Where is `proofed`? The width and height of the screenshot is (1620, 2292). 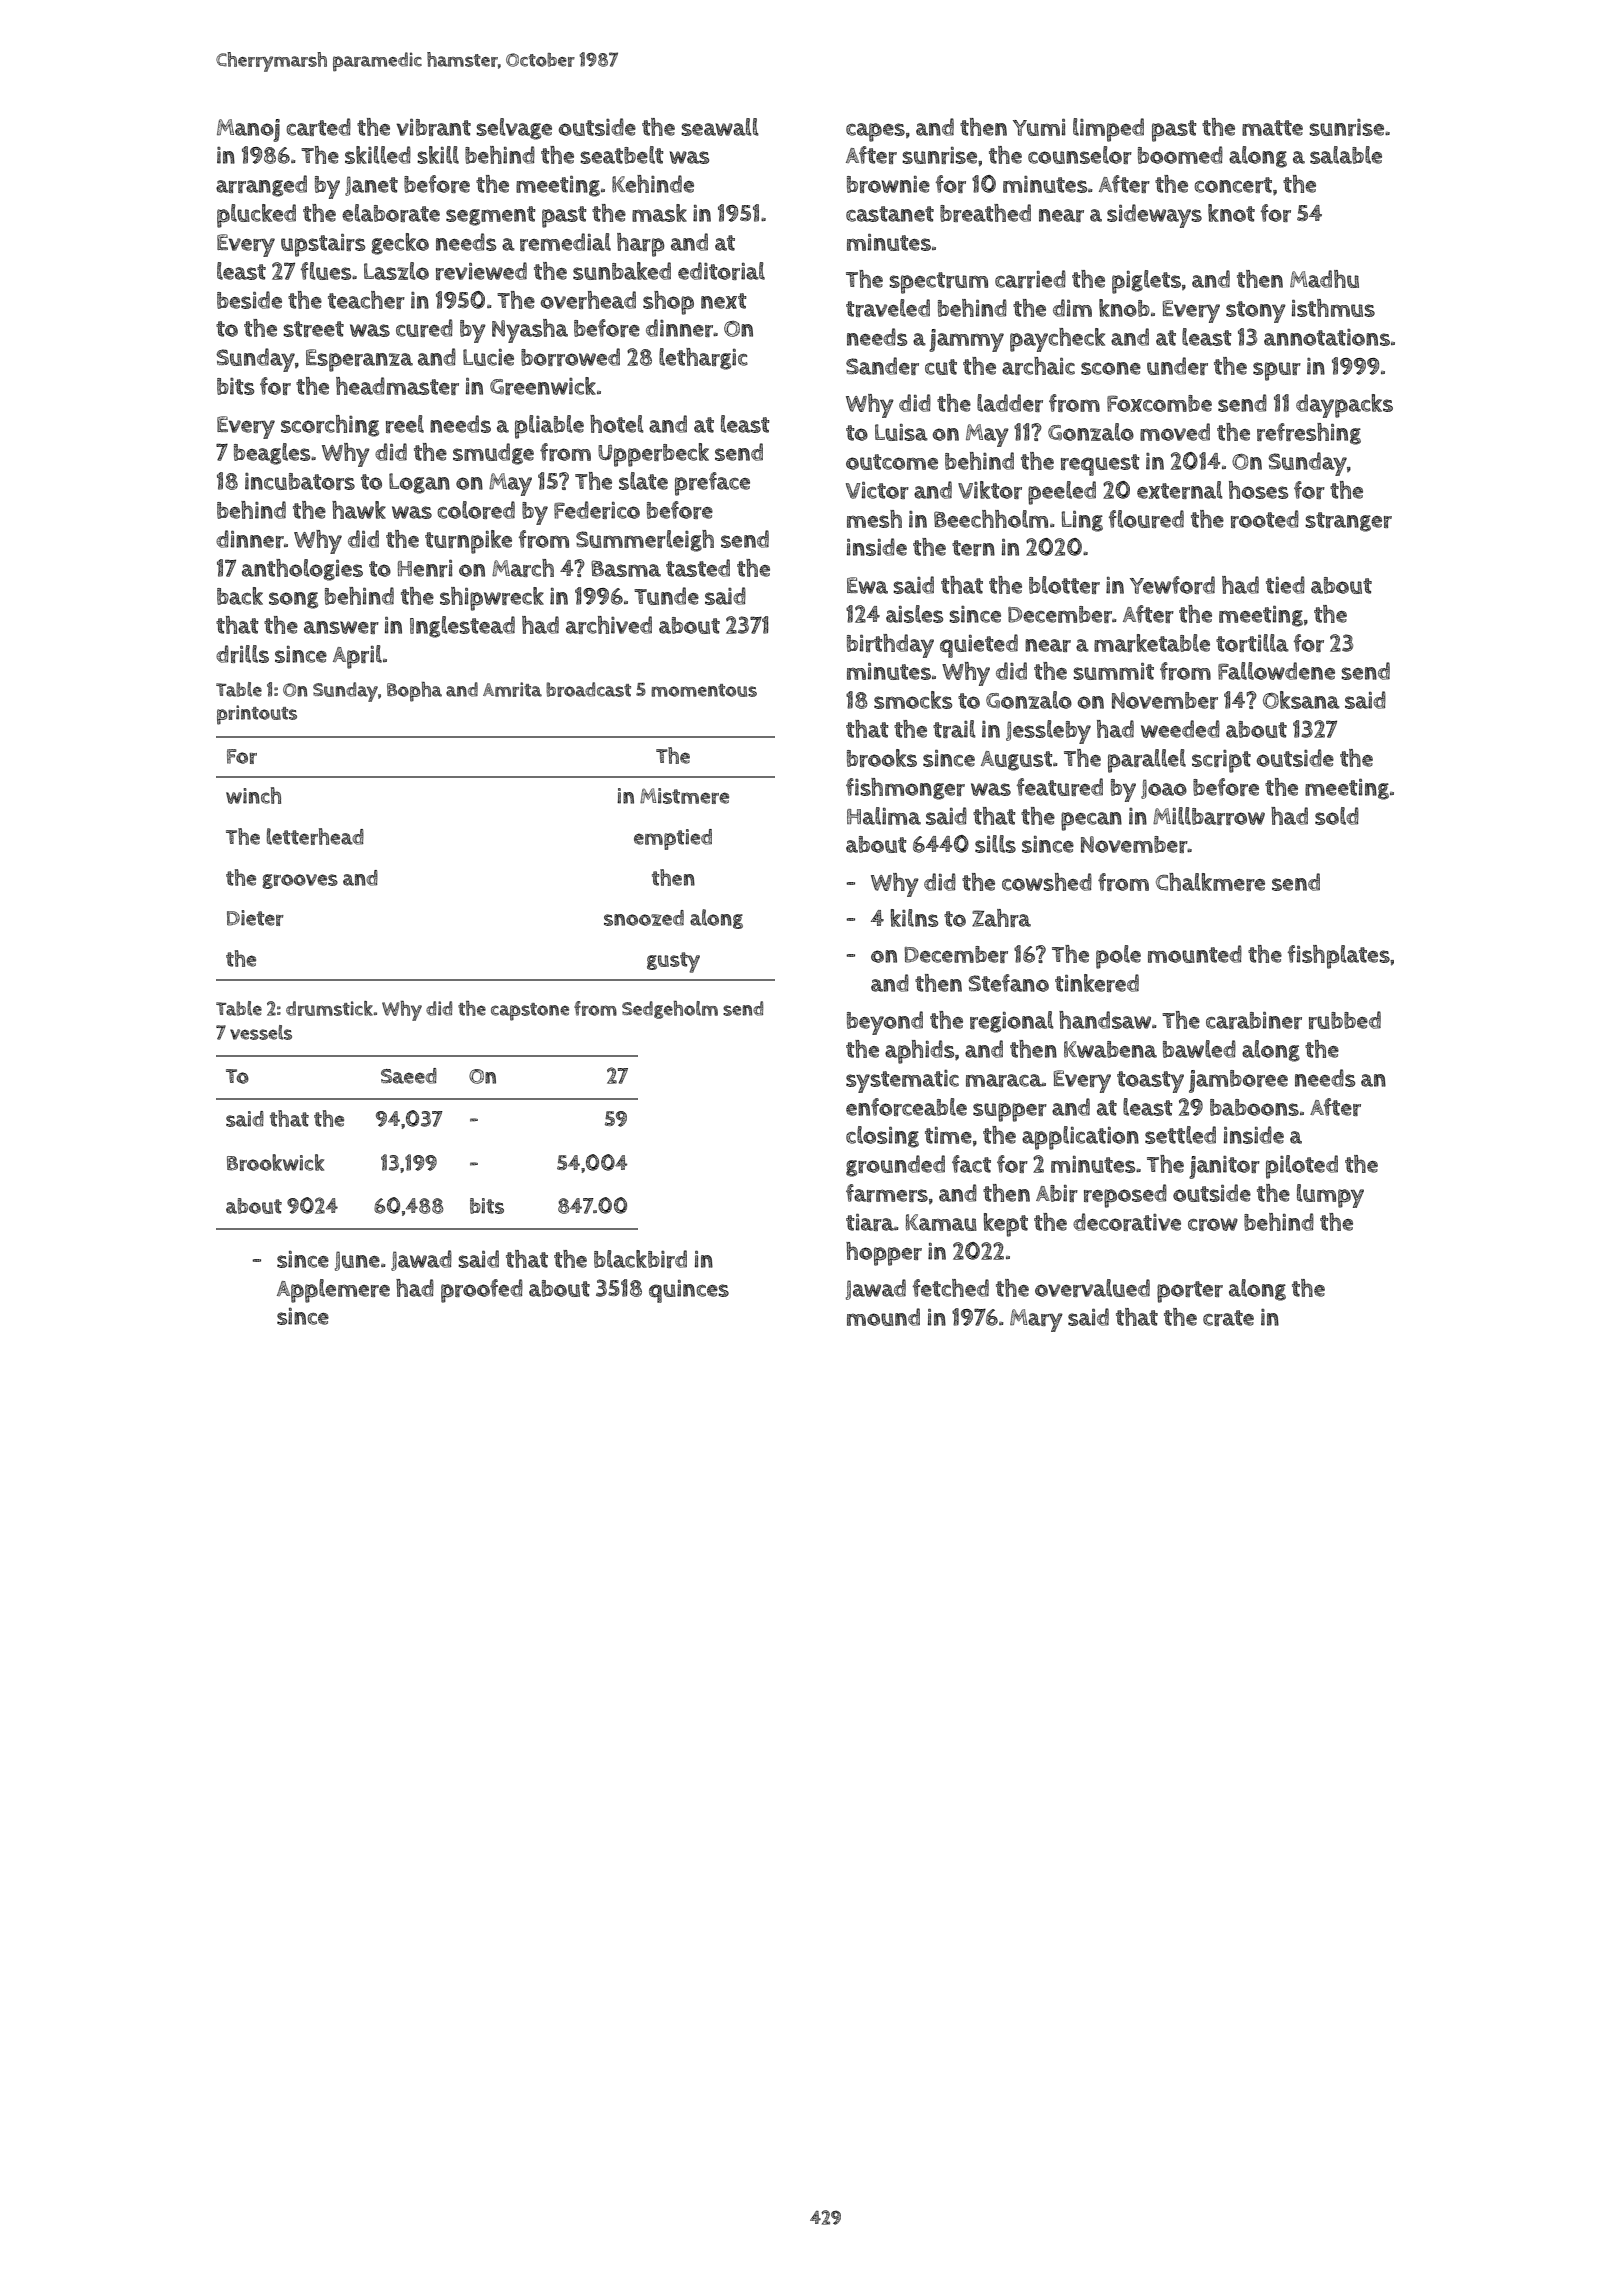
proofed is located at coordinates (482, 1291).
